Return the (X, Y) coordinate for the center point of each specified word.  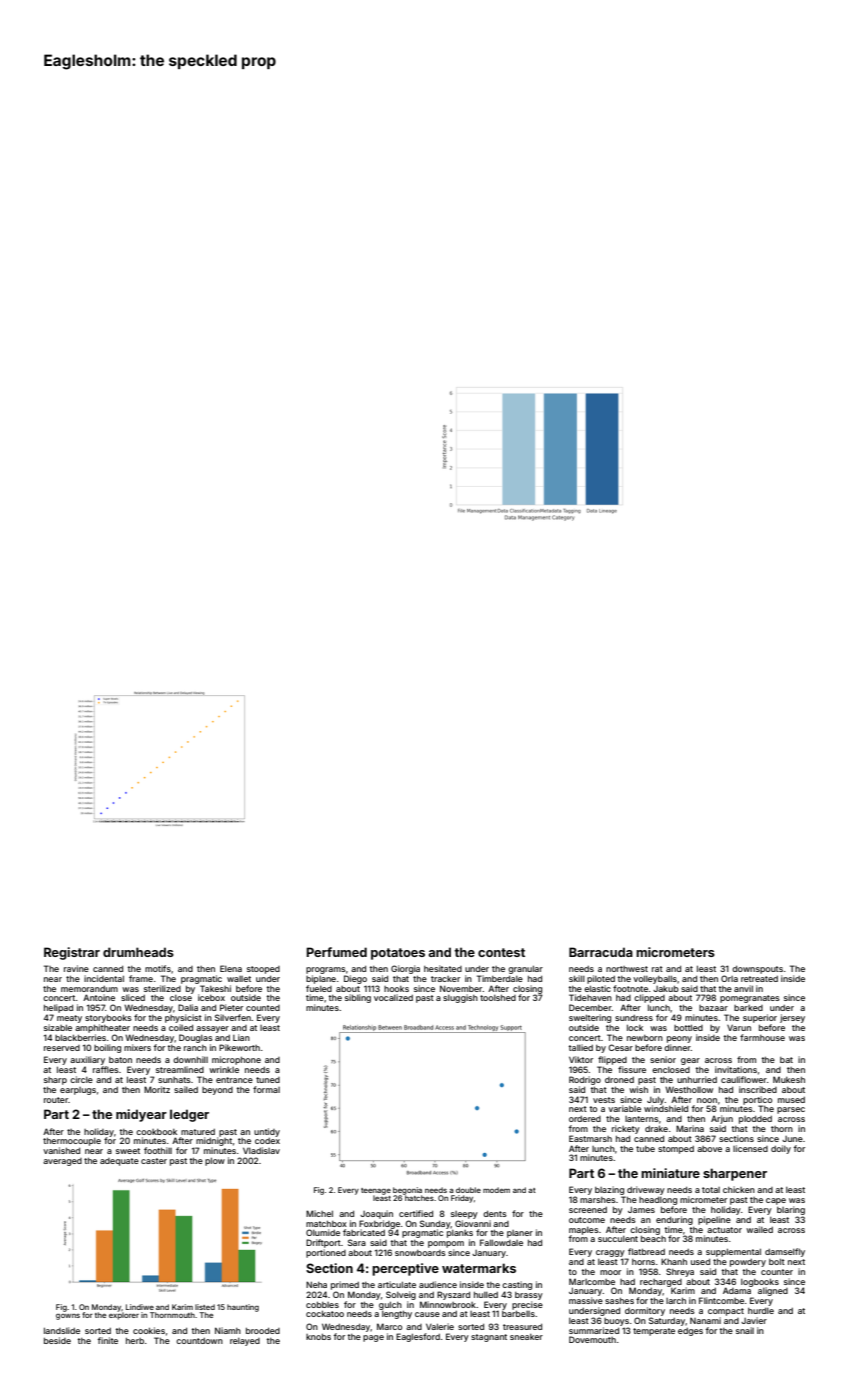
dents (495, 1214)
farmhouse (762, 1037)
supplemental (733, 1253)
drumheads (138, 952)
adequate (119, 1162)
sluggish (460, 998)
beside (57, 1340)
